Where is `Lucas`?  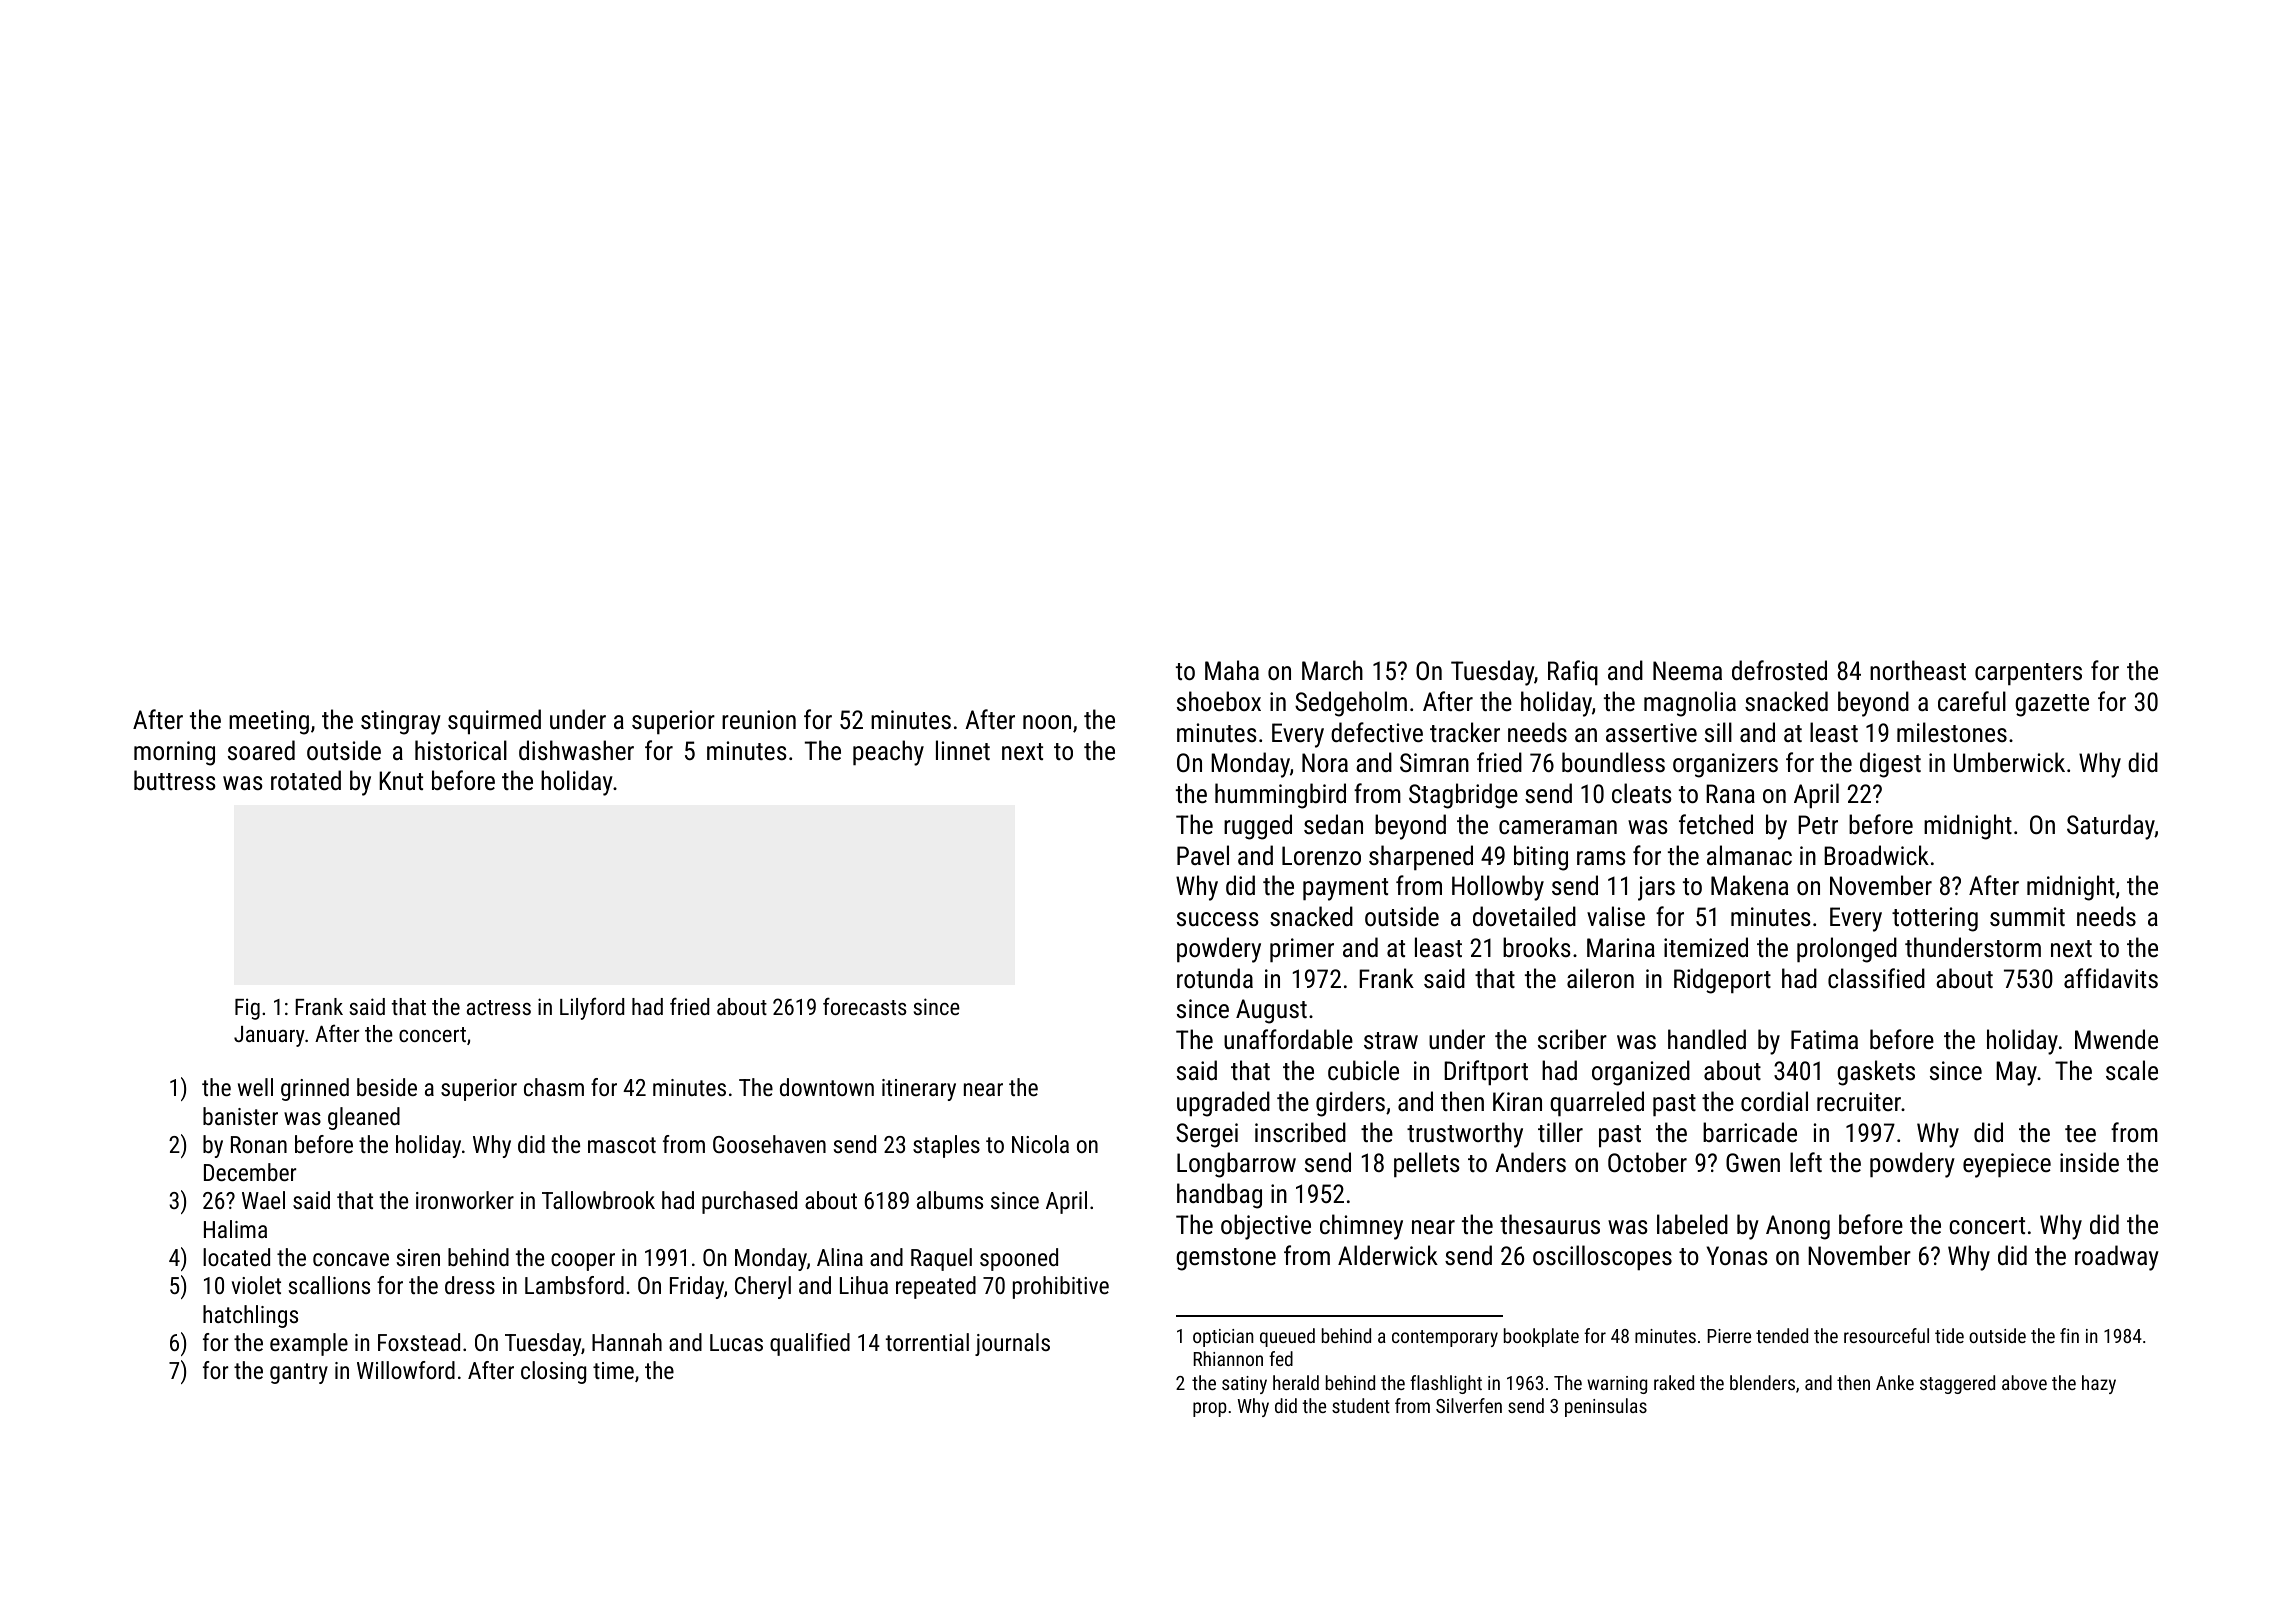 Lucas is located at coordinates (736, 1342).
